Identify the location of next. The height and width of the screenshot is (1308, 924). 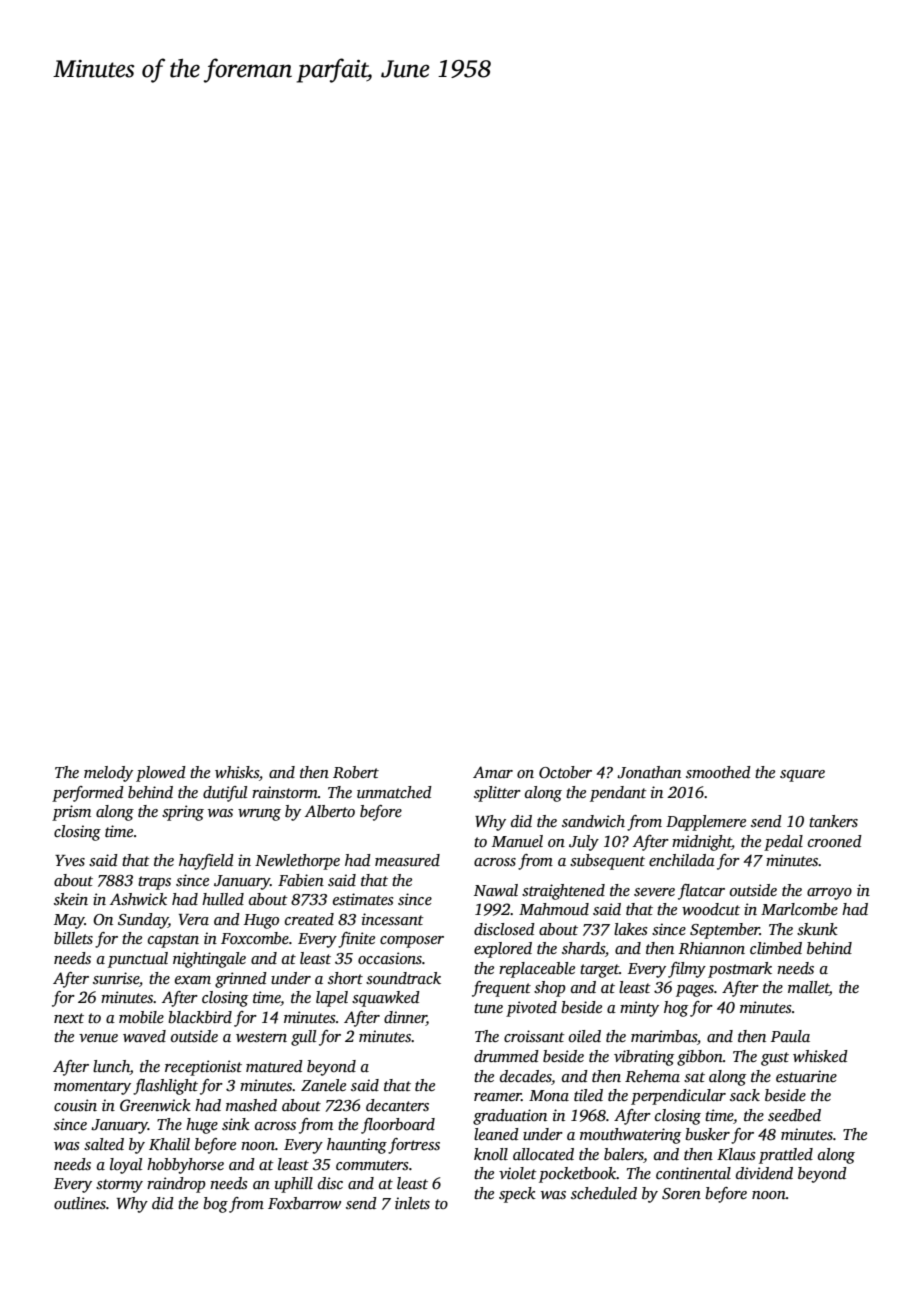
(69, 1018).
